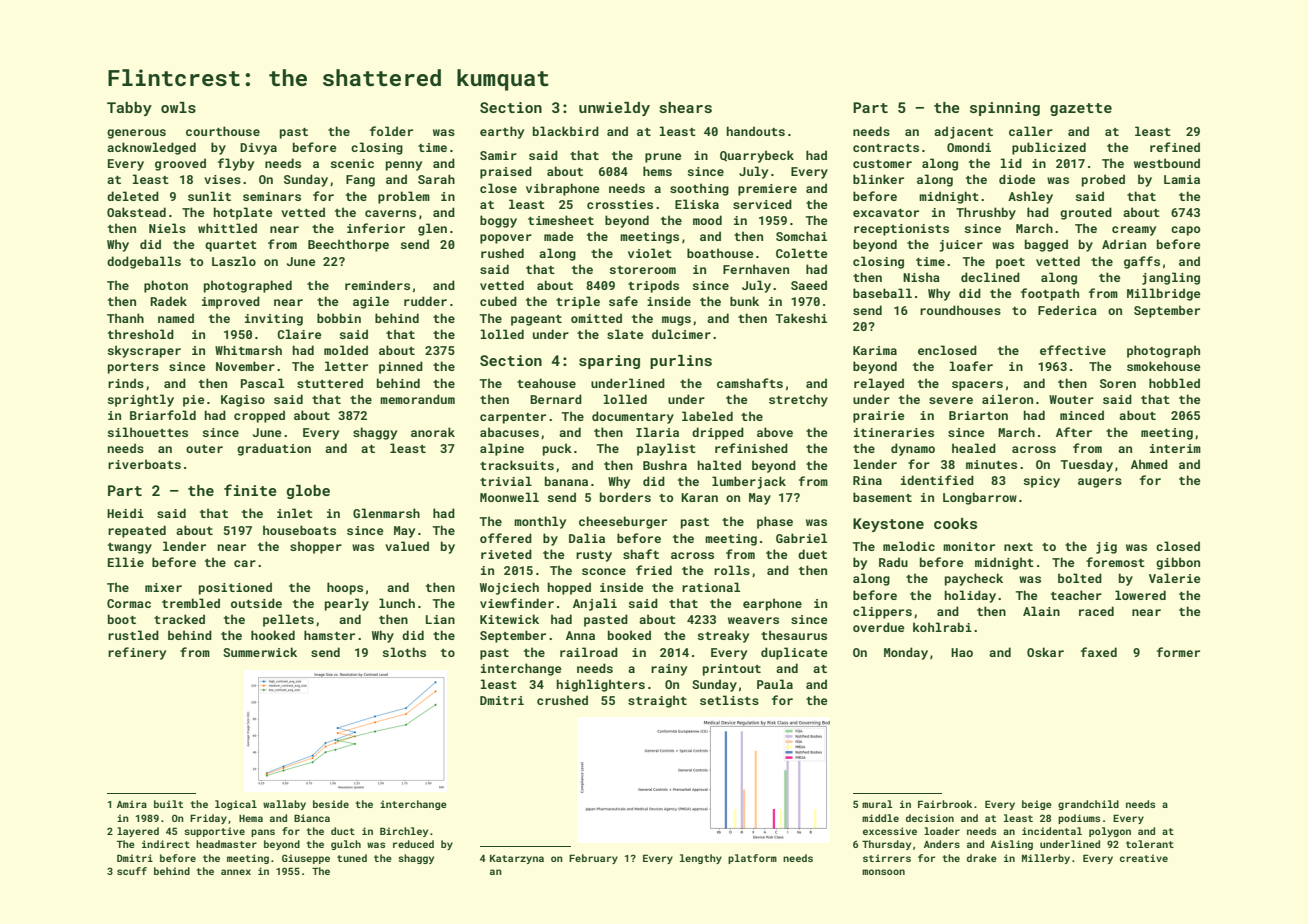 This screenshot has width=1308, height=924. I want to click on generous, so click(136, 134).
